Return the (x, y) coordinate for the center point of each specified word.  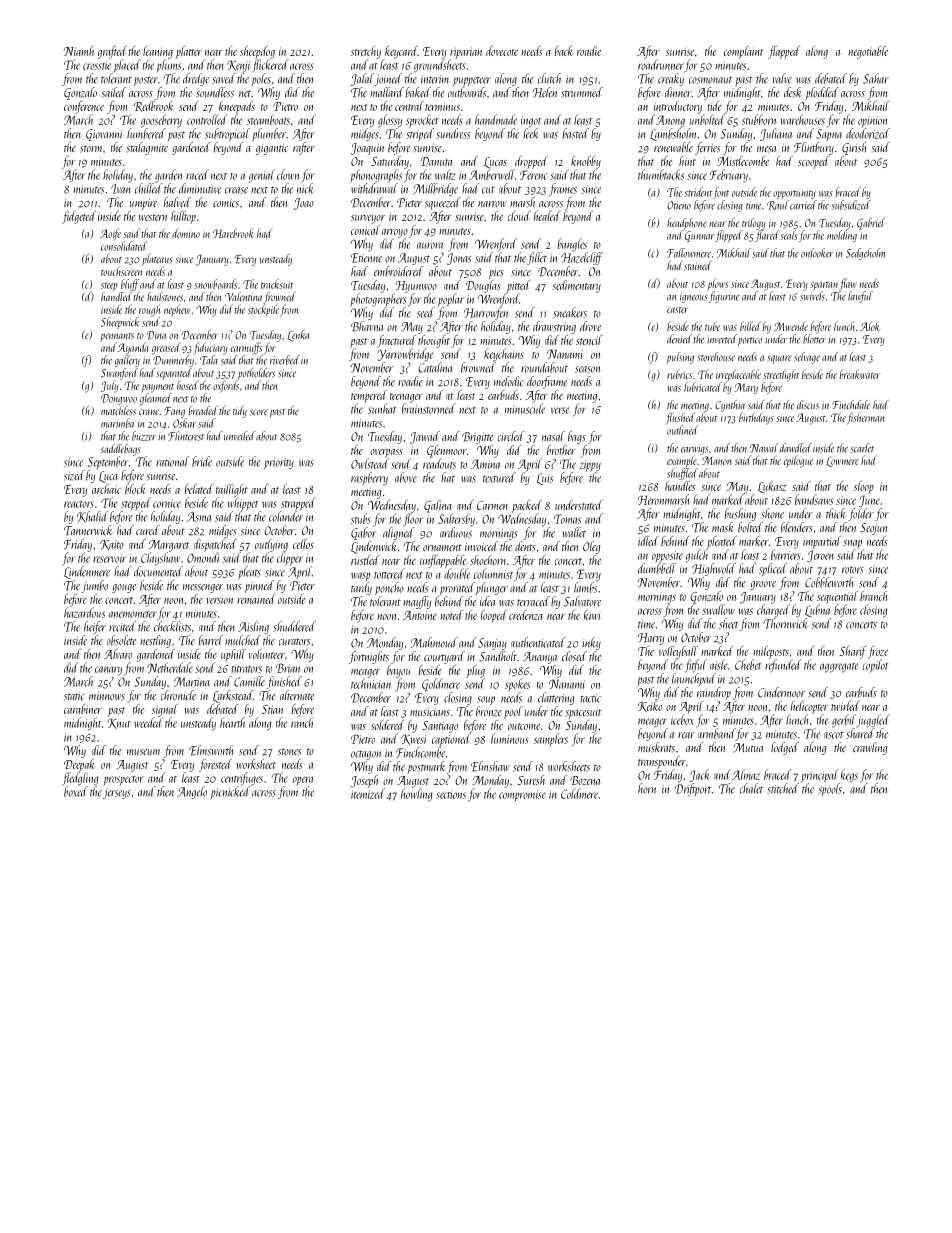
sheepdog (257, 52)
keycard (401, 52)
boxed (76, 791)
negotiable (868, 52)
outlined (683, 430)
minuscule (525, 408)
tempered (369, 396)
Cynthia (730, 406)
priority (279, 463)
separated (174, 374)
